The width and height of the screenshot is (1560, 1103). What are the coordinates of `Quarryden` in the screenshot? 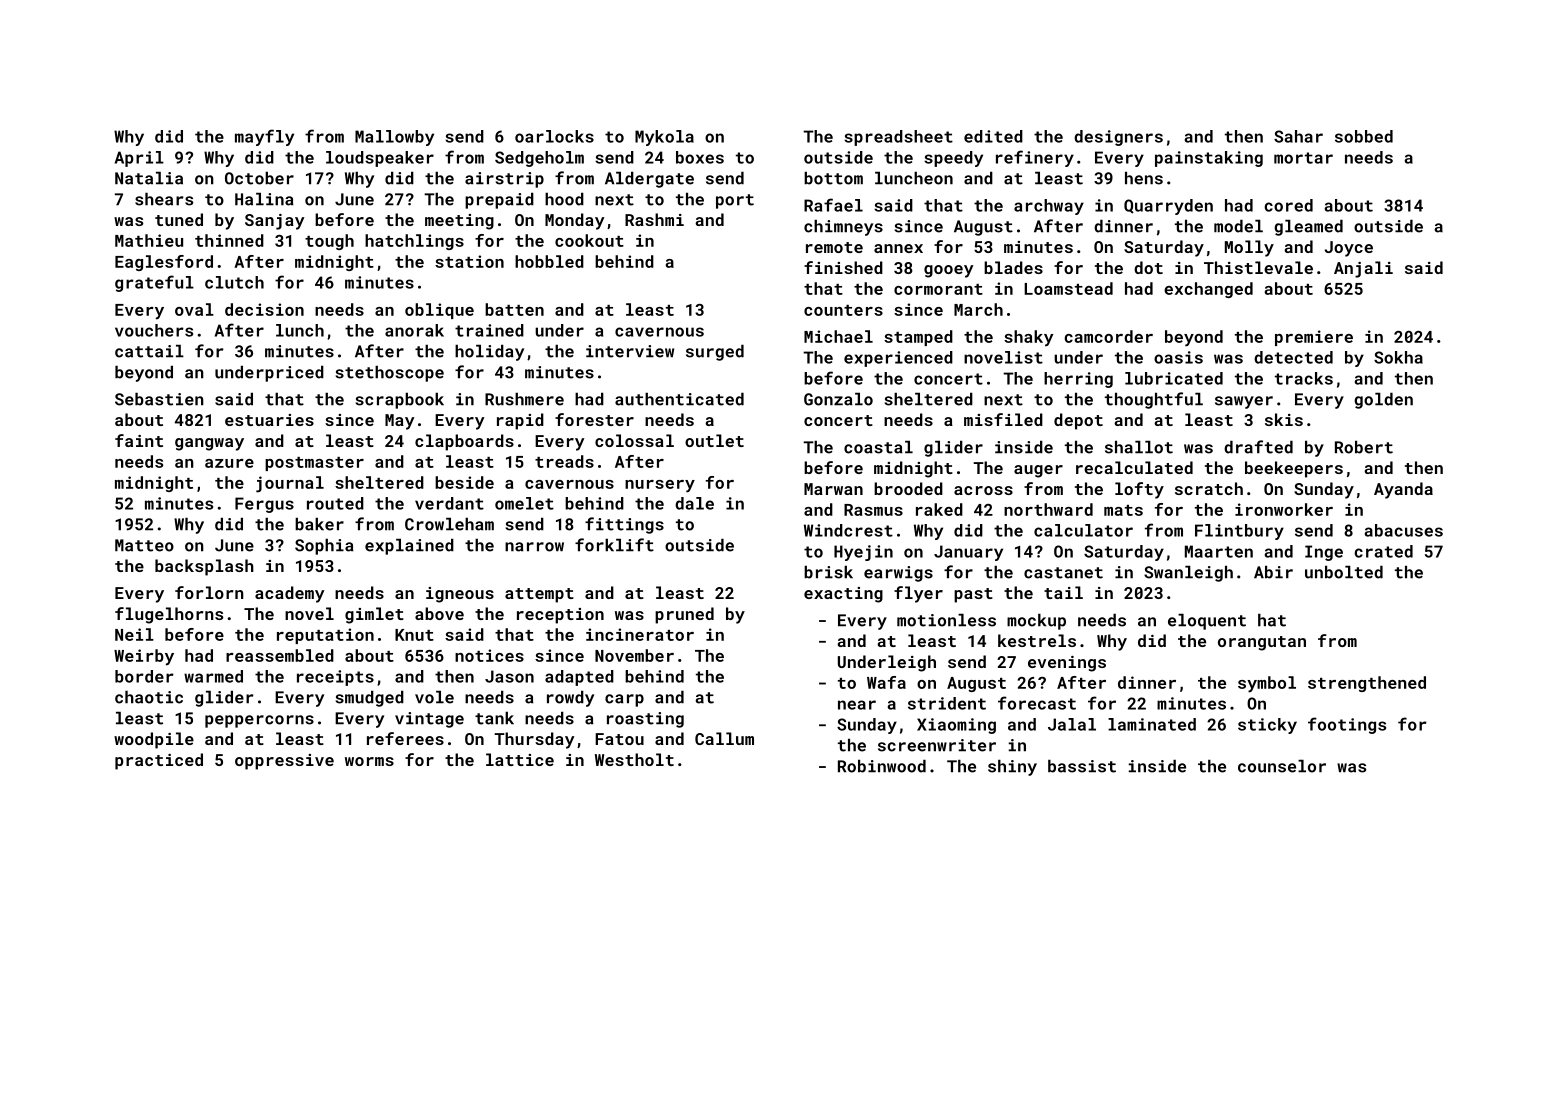 It's located at (1168, 207).
